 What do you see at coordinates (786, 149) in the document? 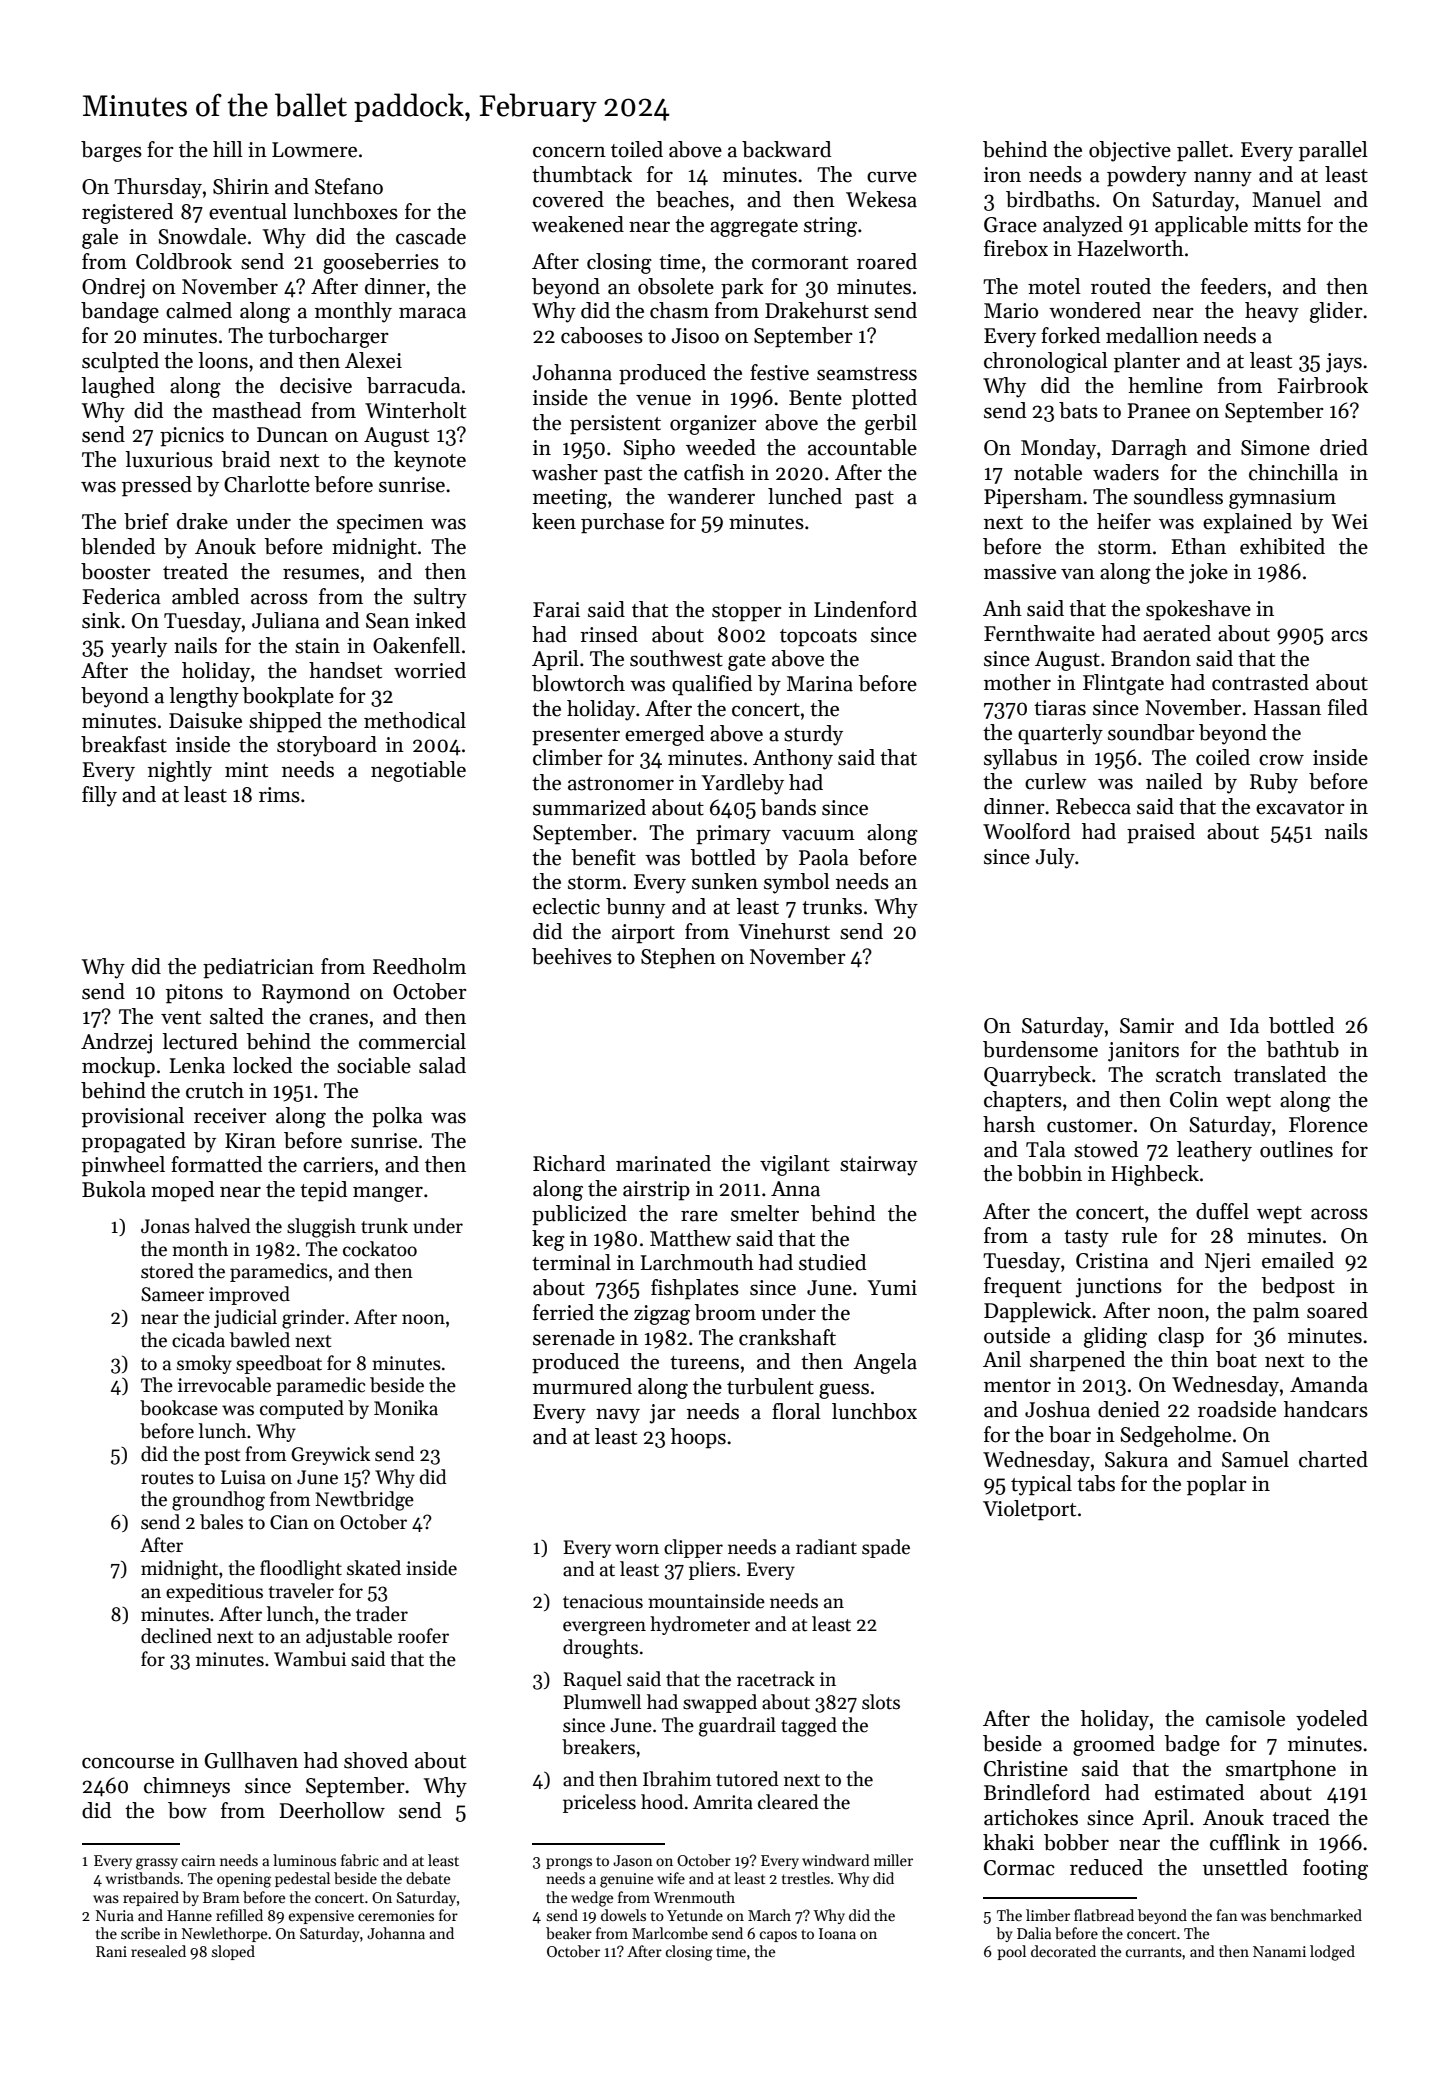
I see `backward` at bounding box center [786, 149].
